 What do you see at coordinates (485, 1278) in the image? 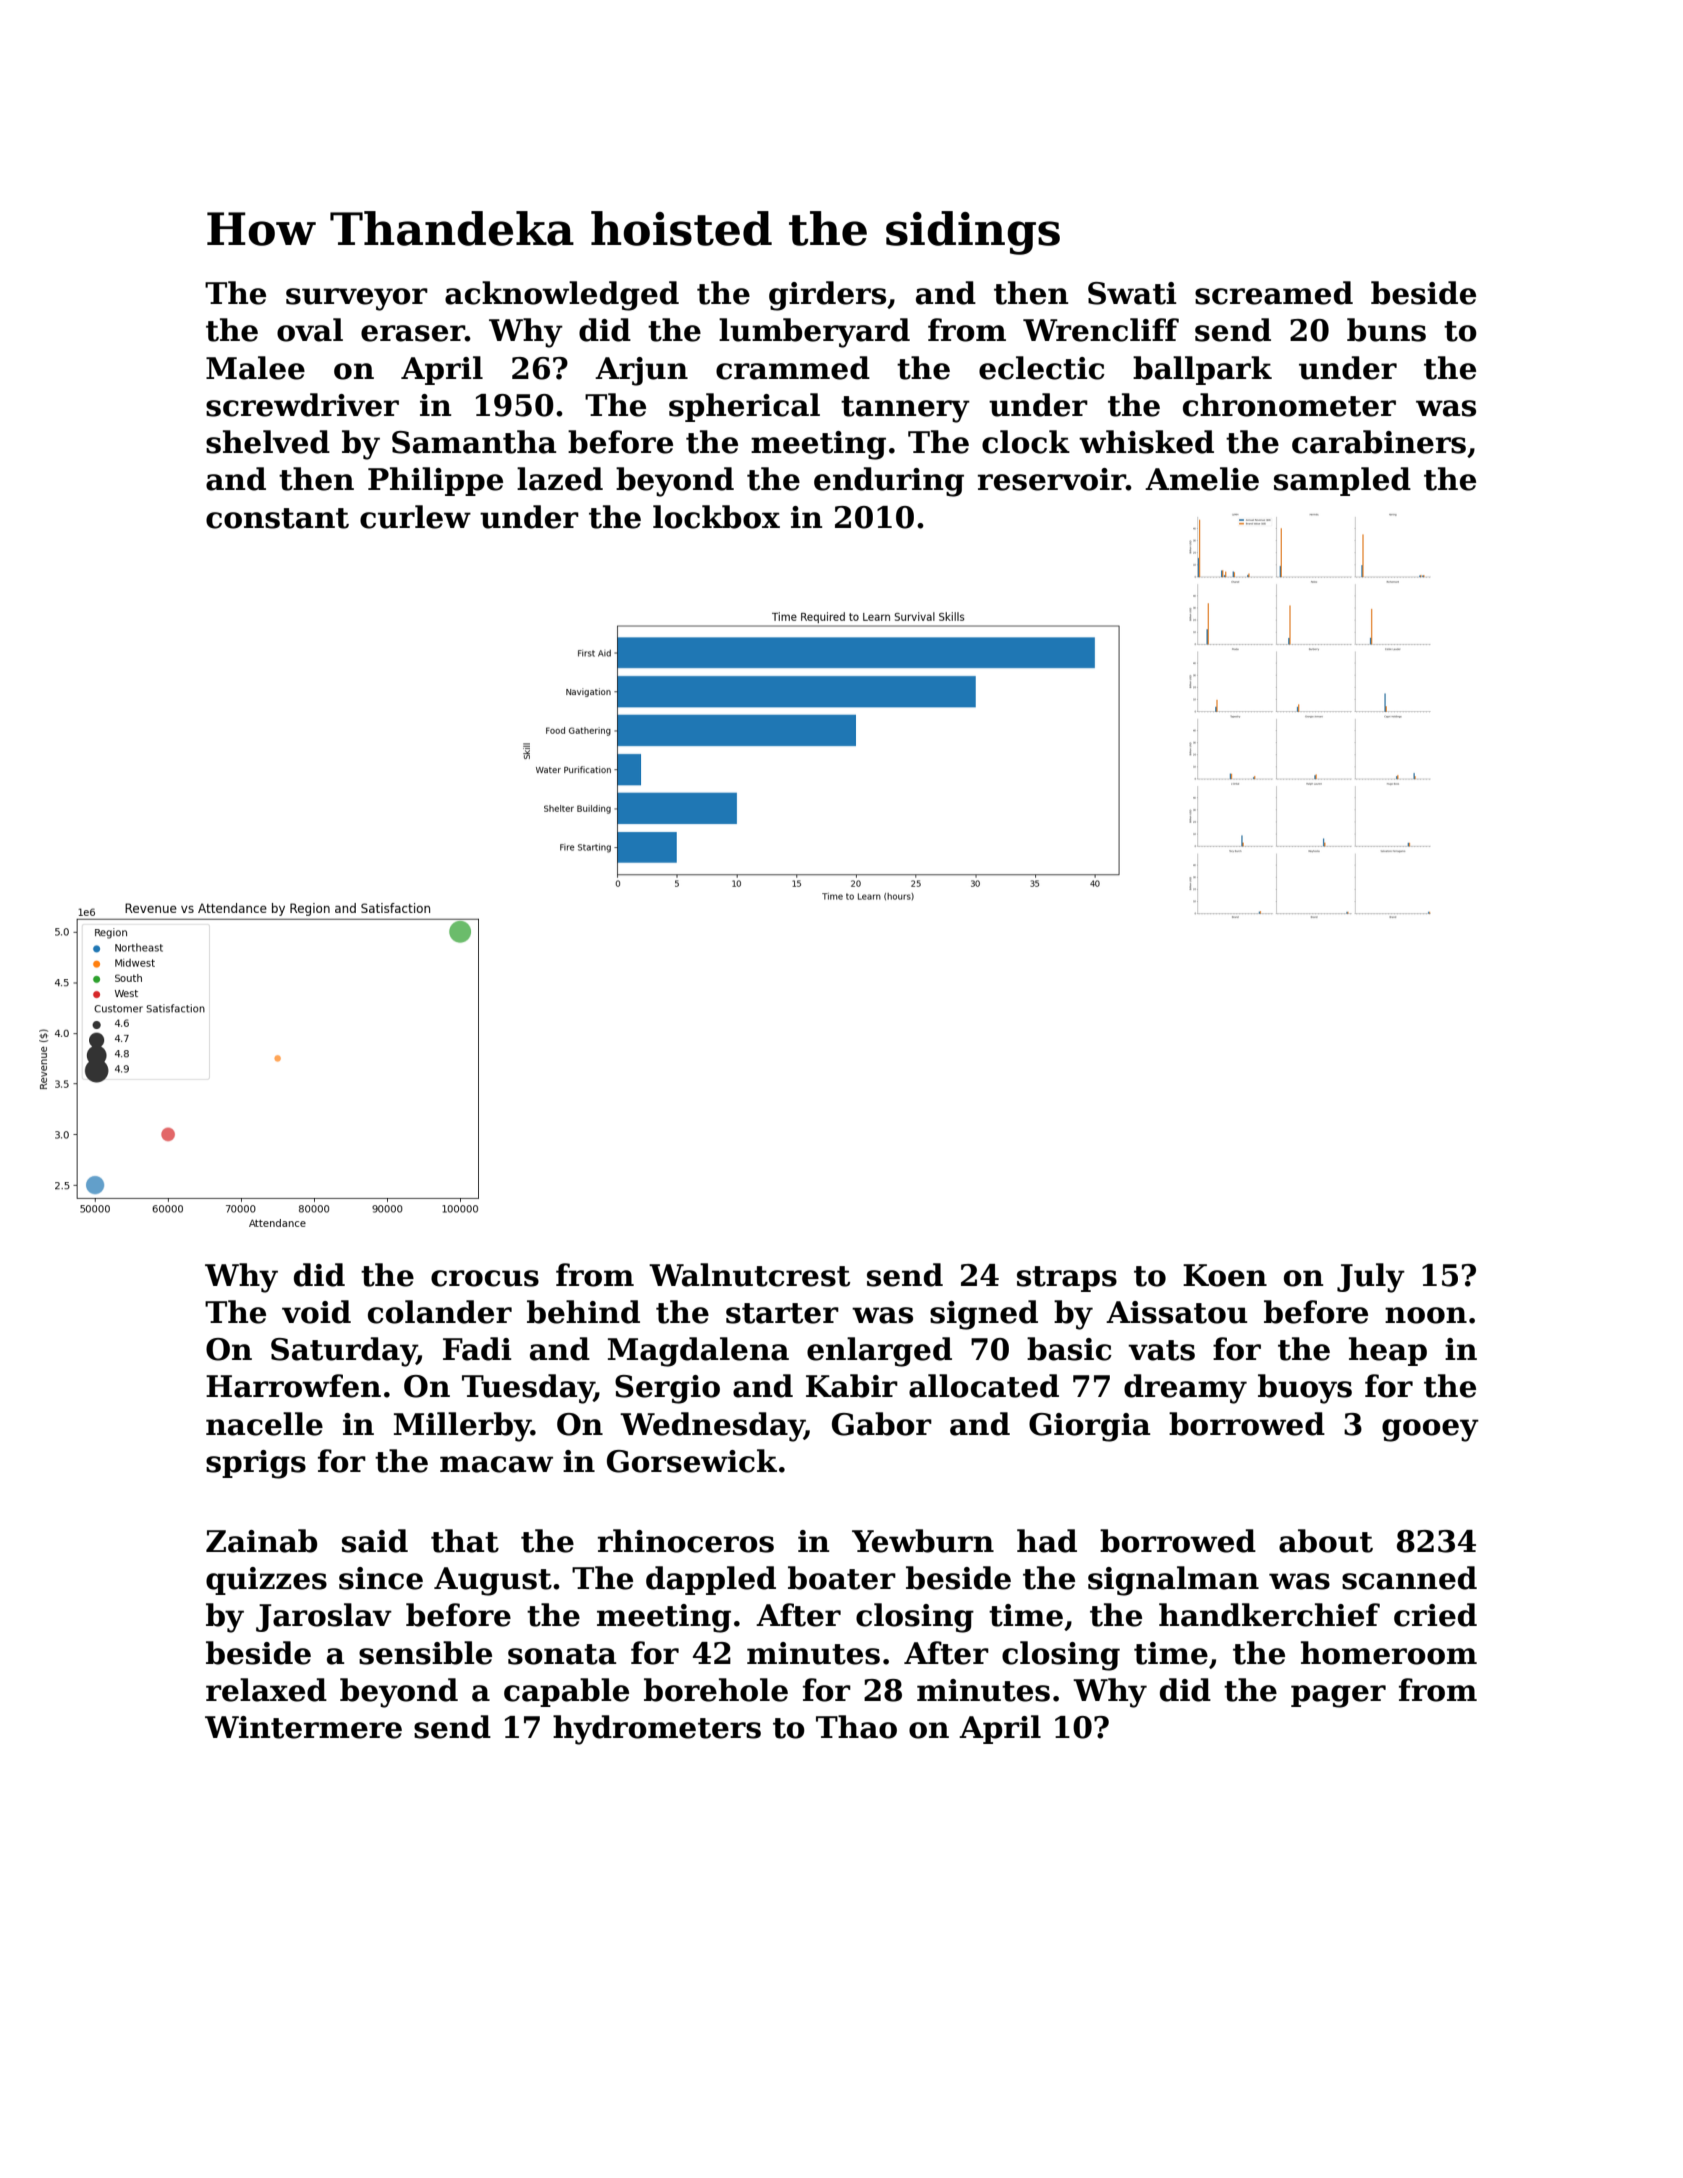
I see `crocus` at bounding box center [485, 1278].
